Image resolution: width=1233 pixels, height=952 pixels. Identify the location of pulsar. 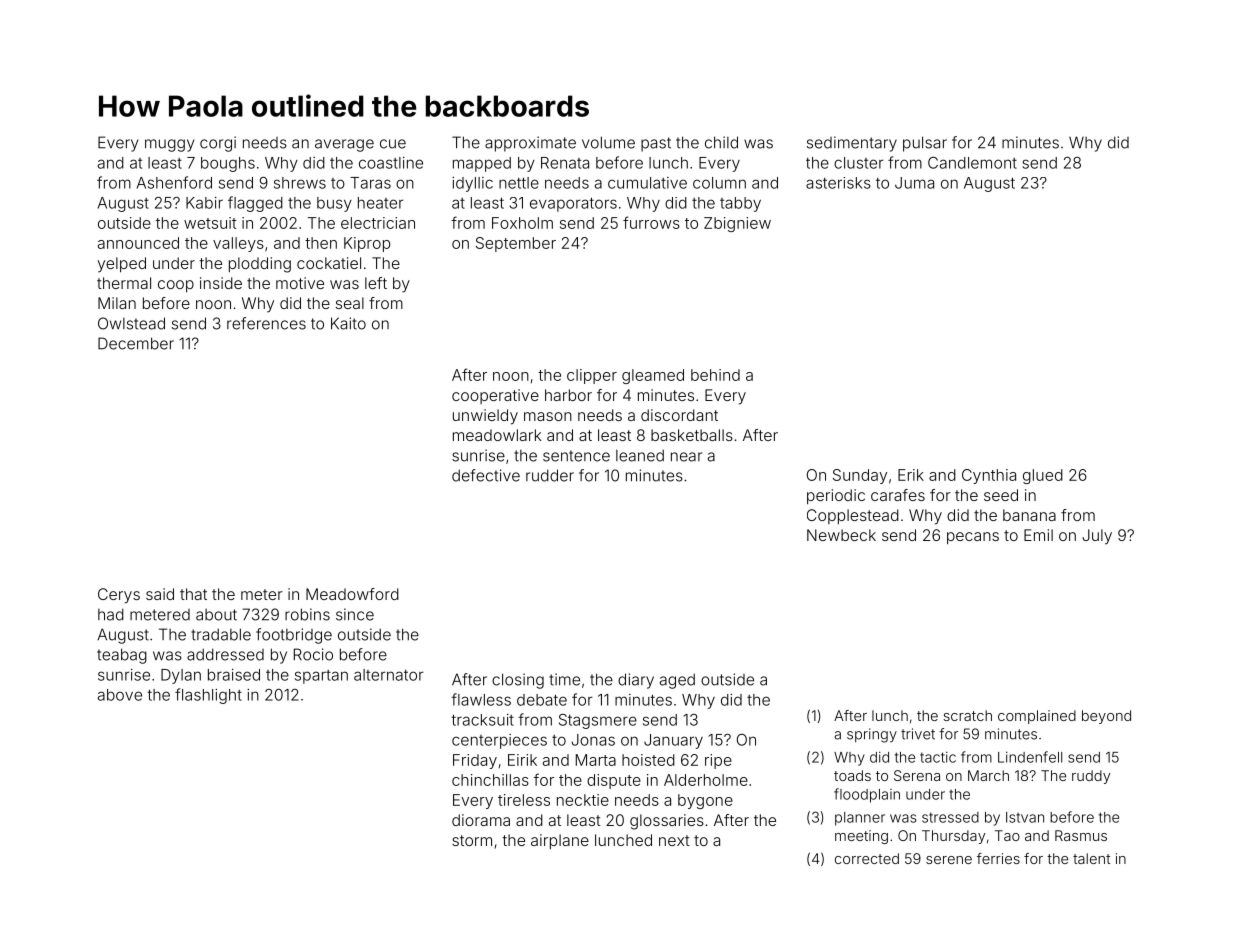
(925, 144).
